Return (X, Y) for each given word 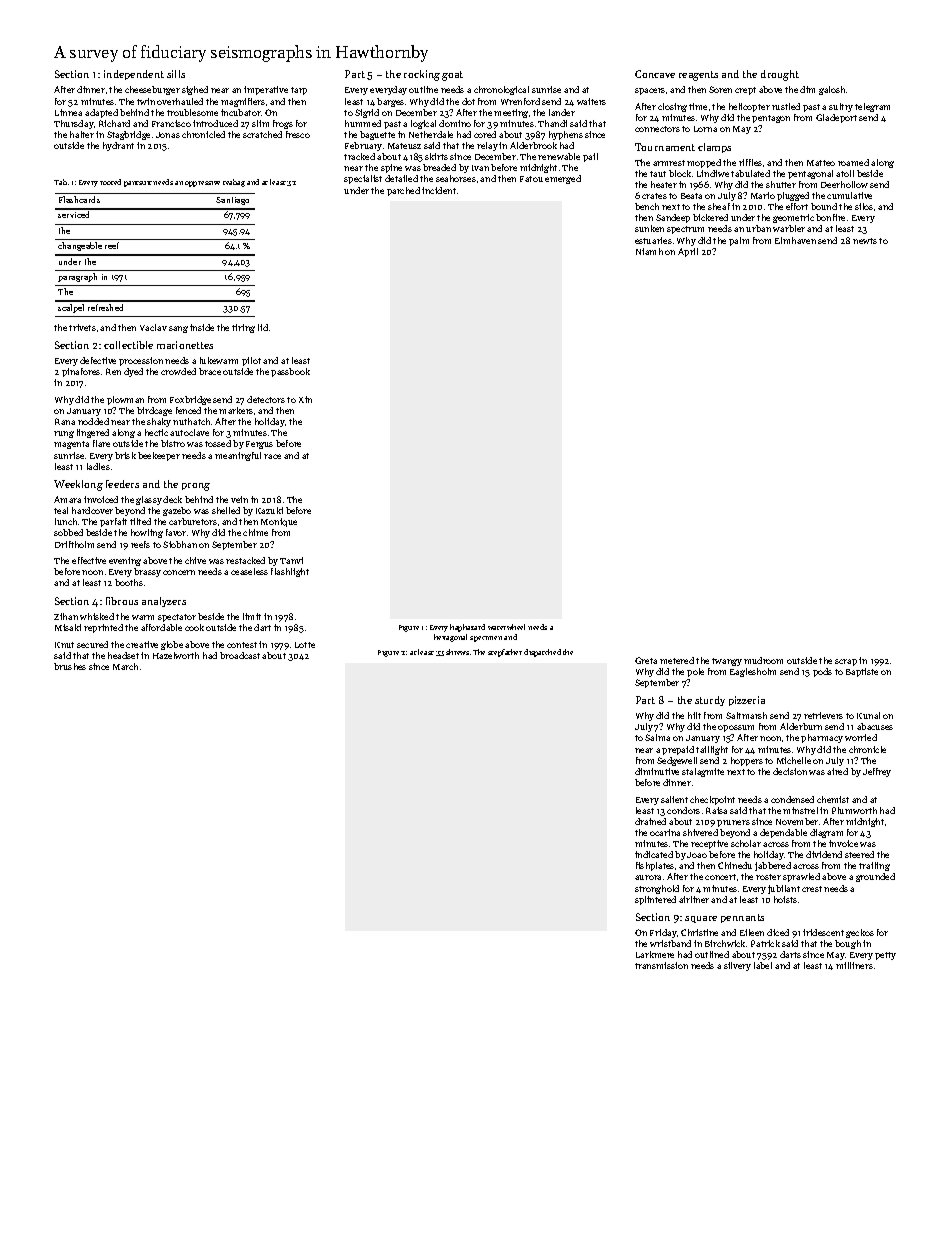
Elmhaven (795, 240)
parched (403, 191)
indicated (654, 854)
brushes (70, 666)
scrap (846, 662)
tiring (243, 328)
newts (865, 241)
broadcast (240, 655)
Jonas (168, 135)
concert (720, 877)
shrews (457, 652)
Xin (305, 399)
